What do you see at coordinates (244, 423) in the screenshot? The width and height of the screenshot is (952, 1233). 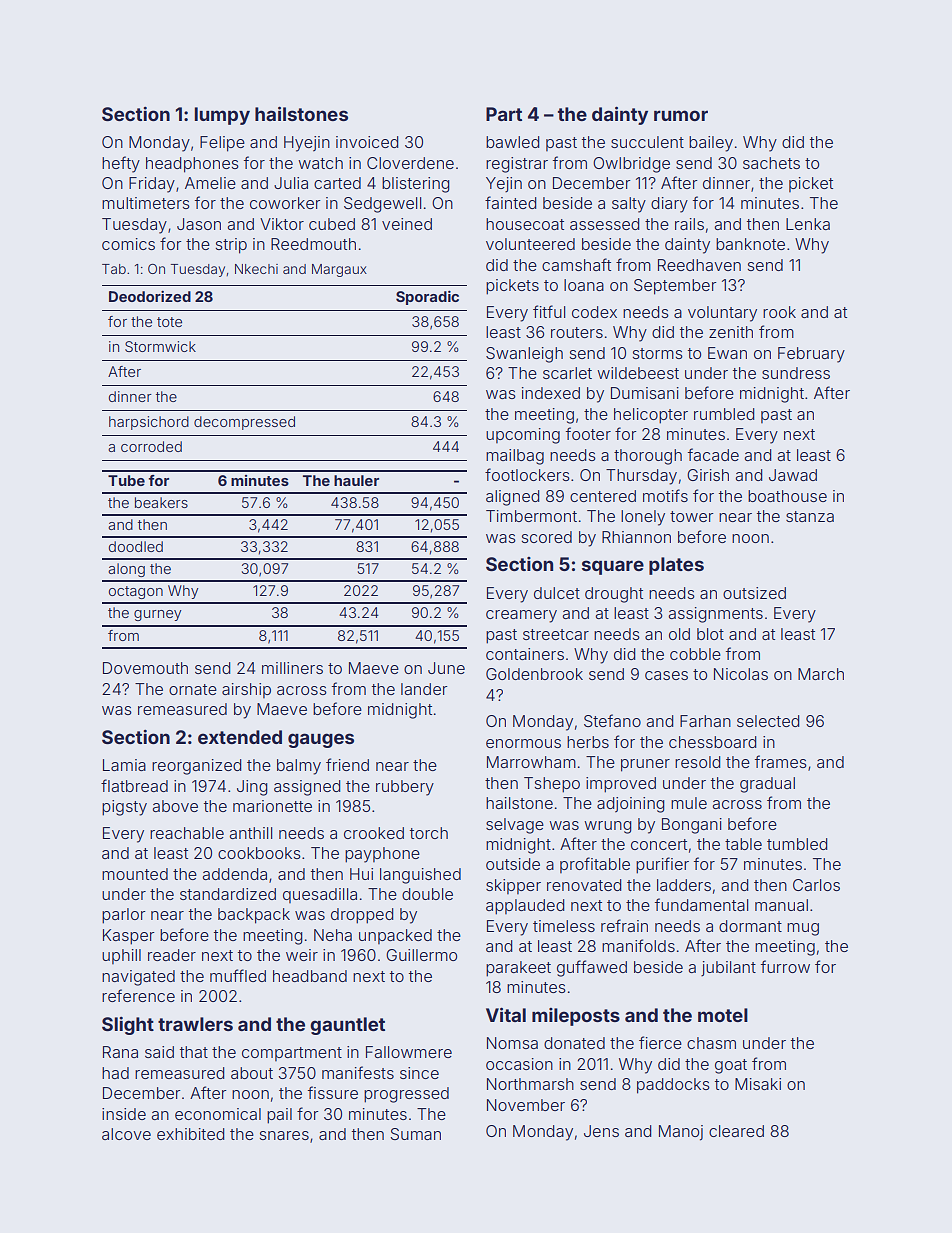 I see `decompressed` at bounding box center [244, 423].
